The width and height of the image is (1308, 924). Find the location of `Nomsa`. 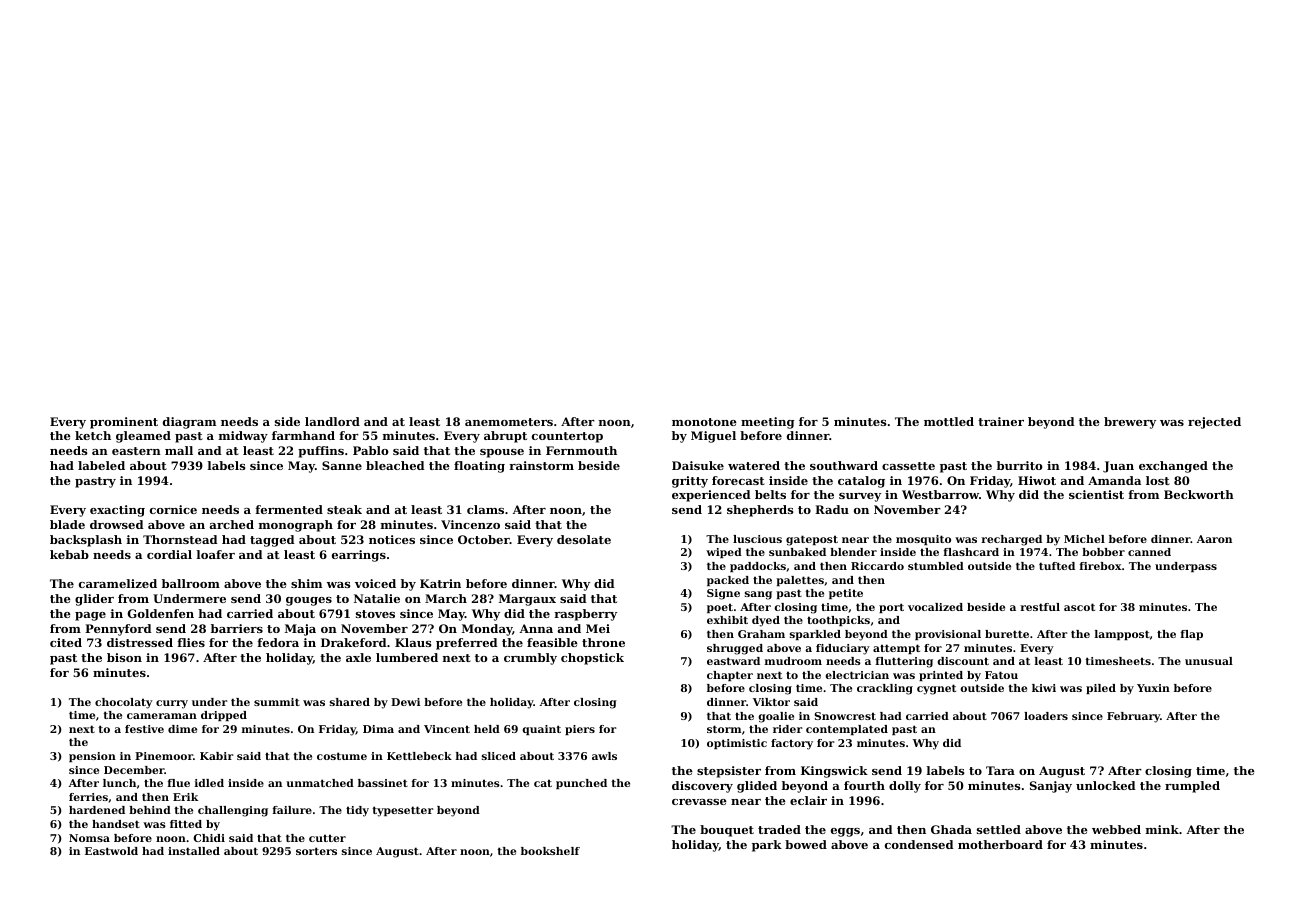

Nomsa is located at coordinates (89, 838).
